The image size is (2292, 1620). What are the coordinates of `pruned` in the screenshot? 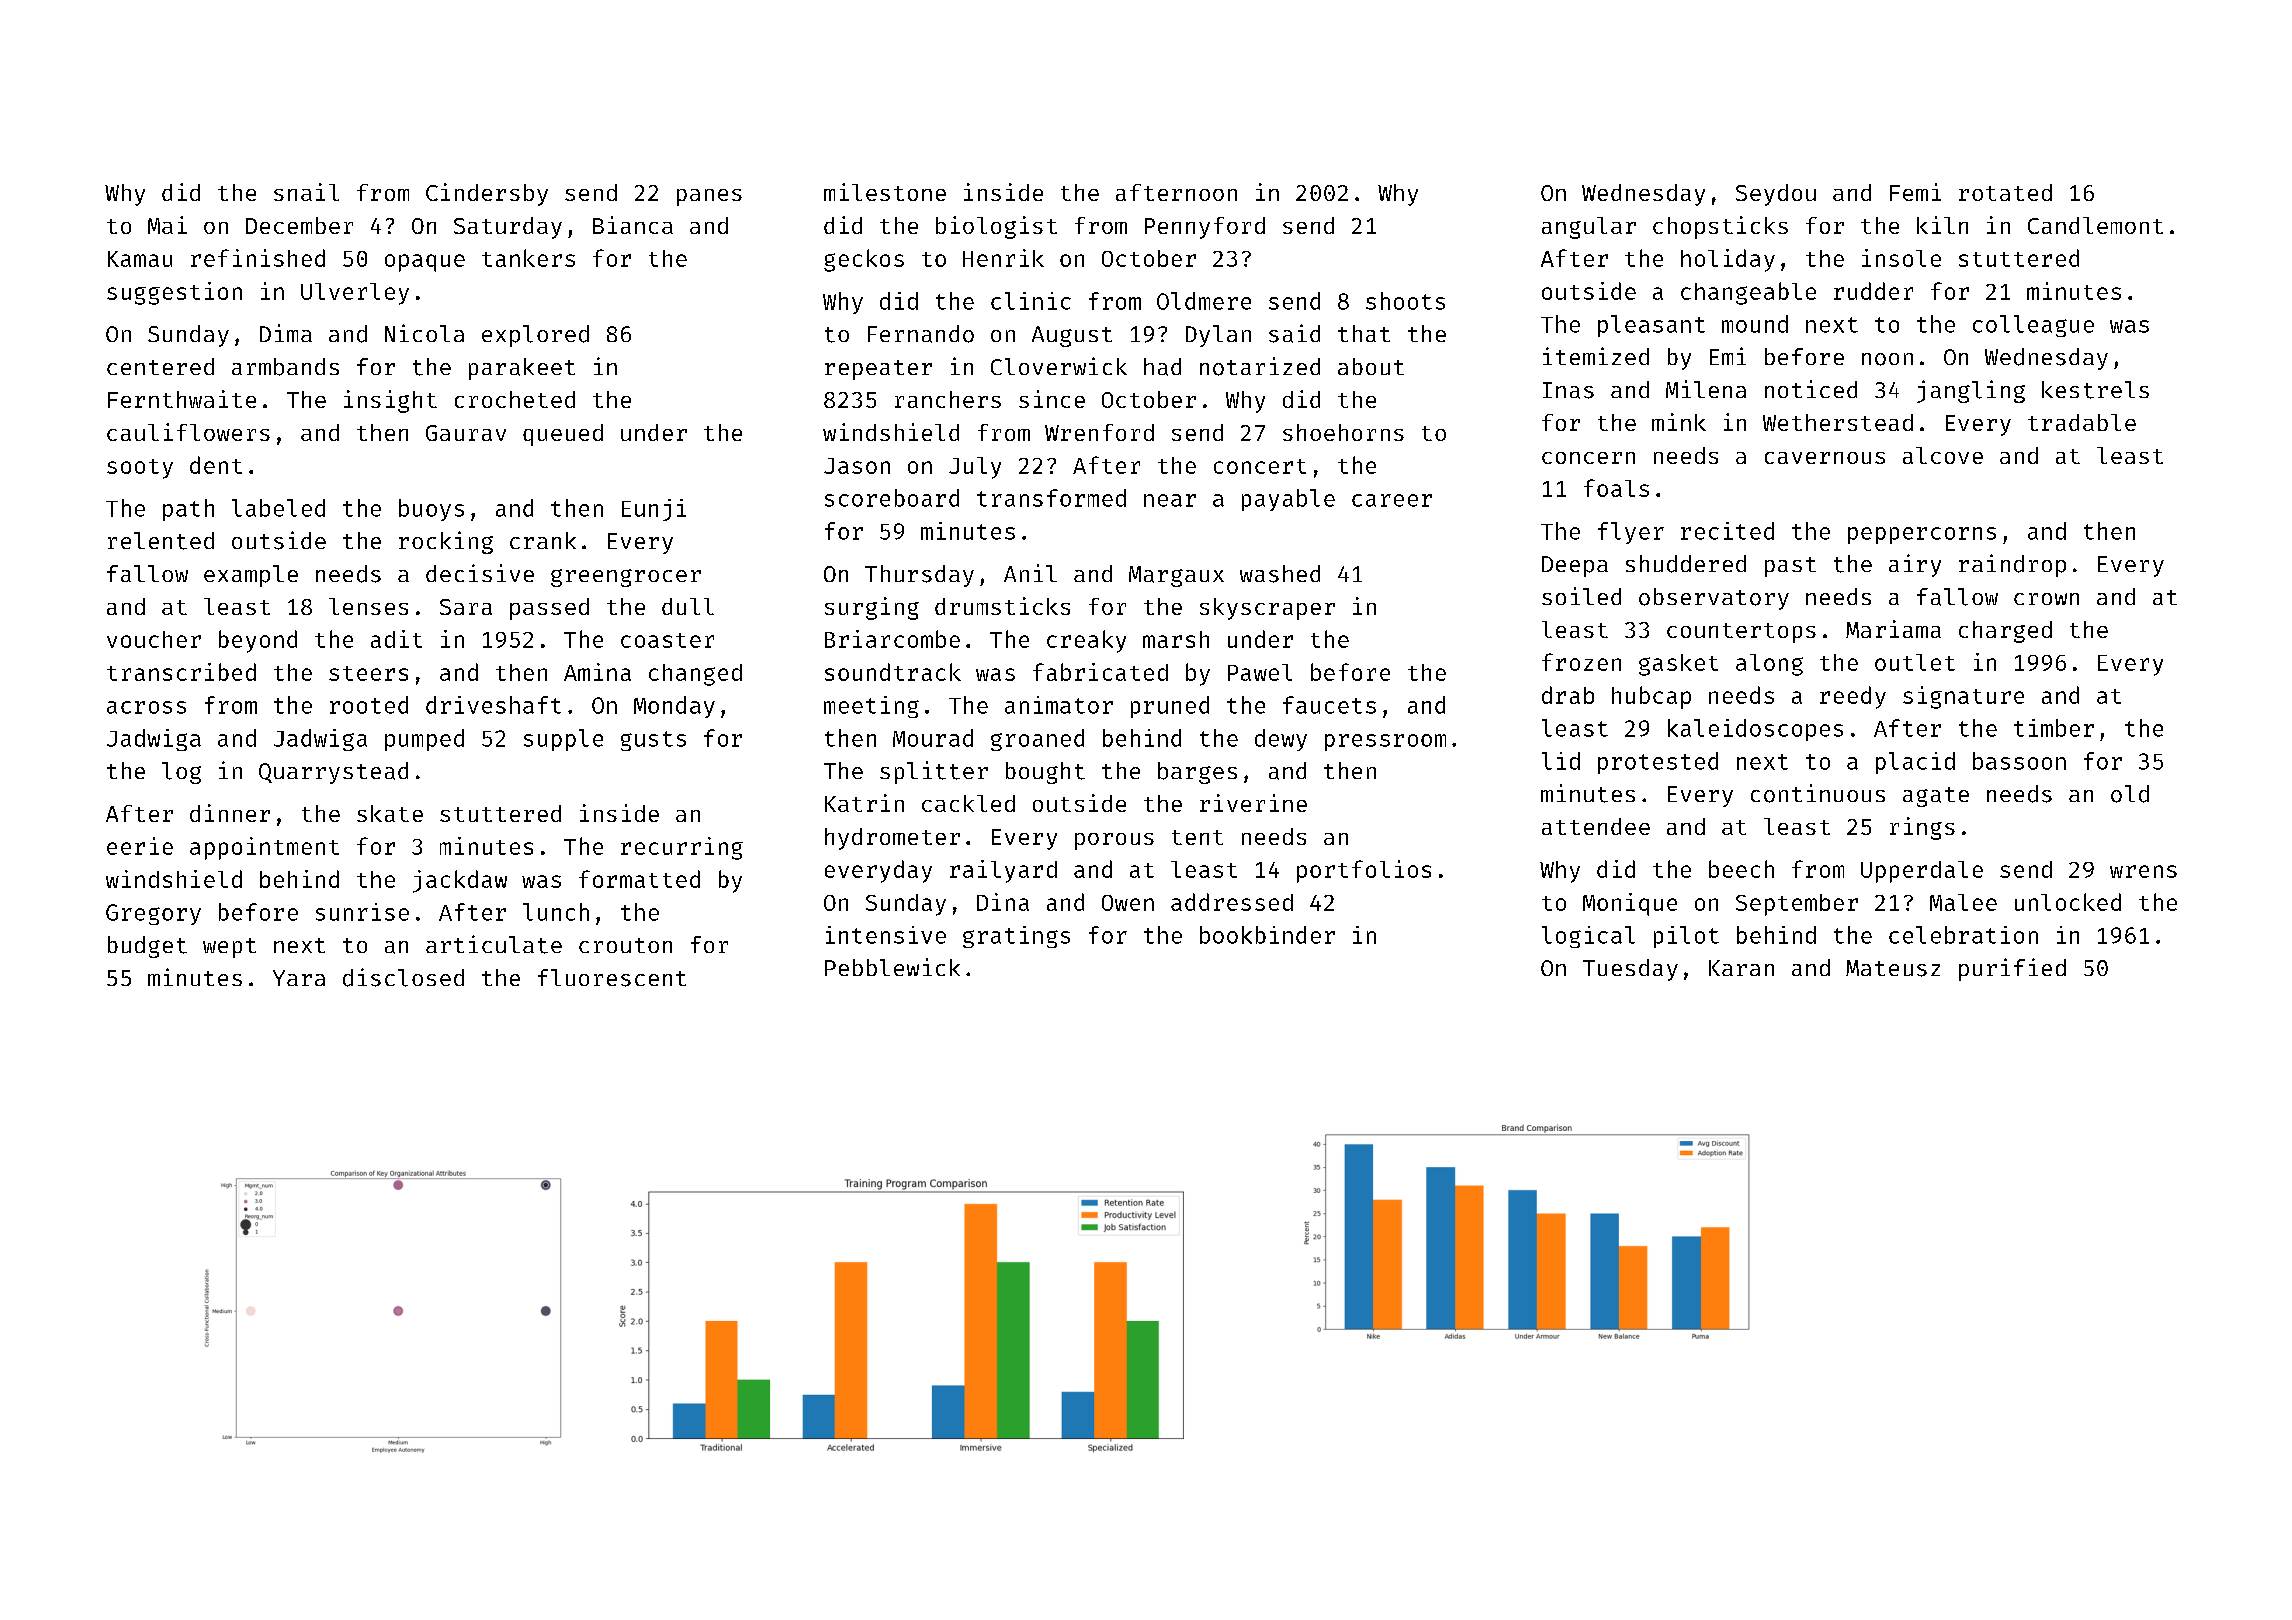 It's located at (1170, 707).
